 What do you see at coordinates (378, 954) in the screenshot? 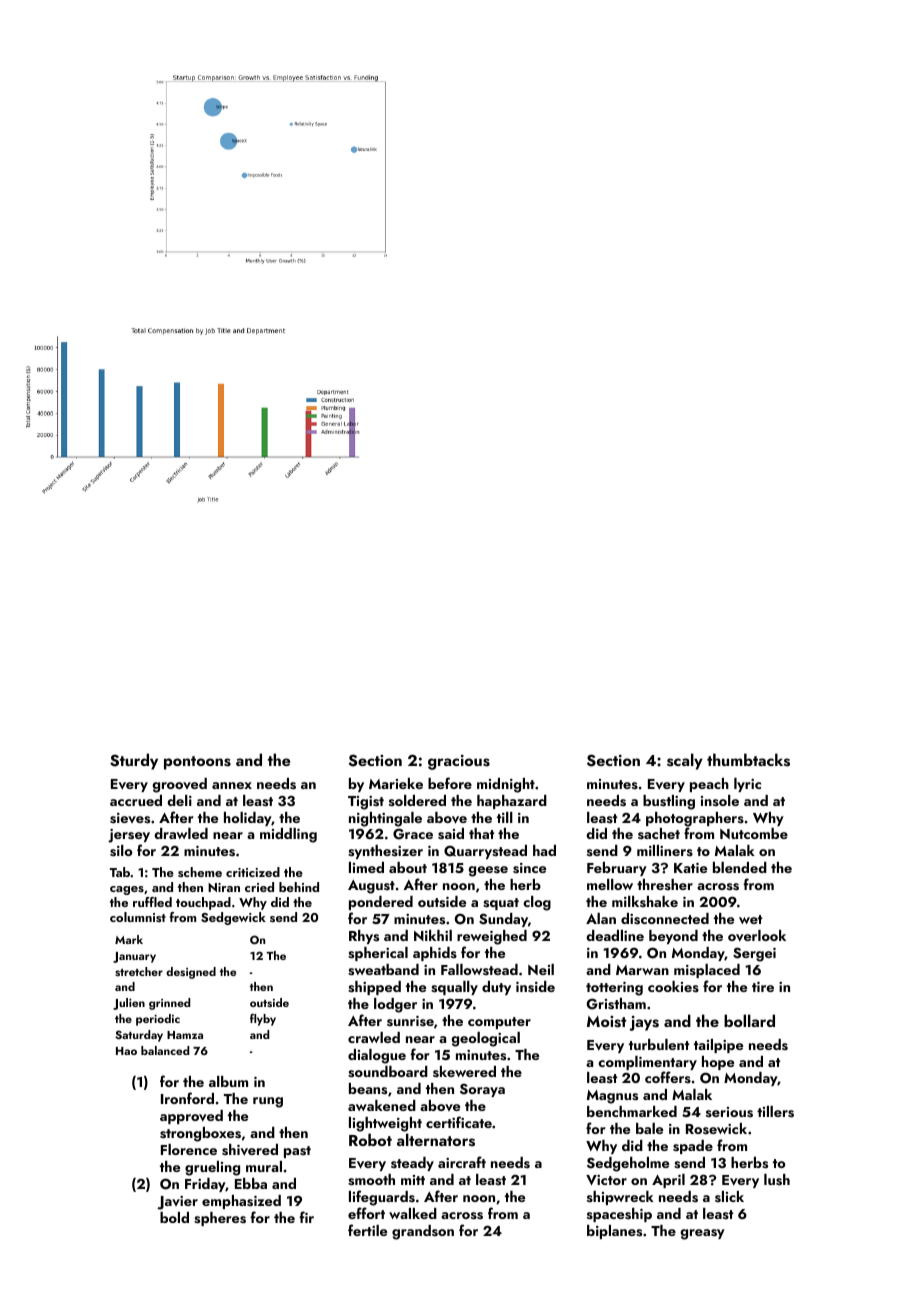
I see `spherical` at bounding box center [378, 954].
